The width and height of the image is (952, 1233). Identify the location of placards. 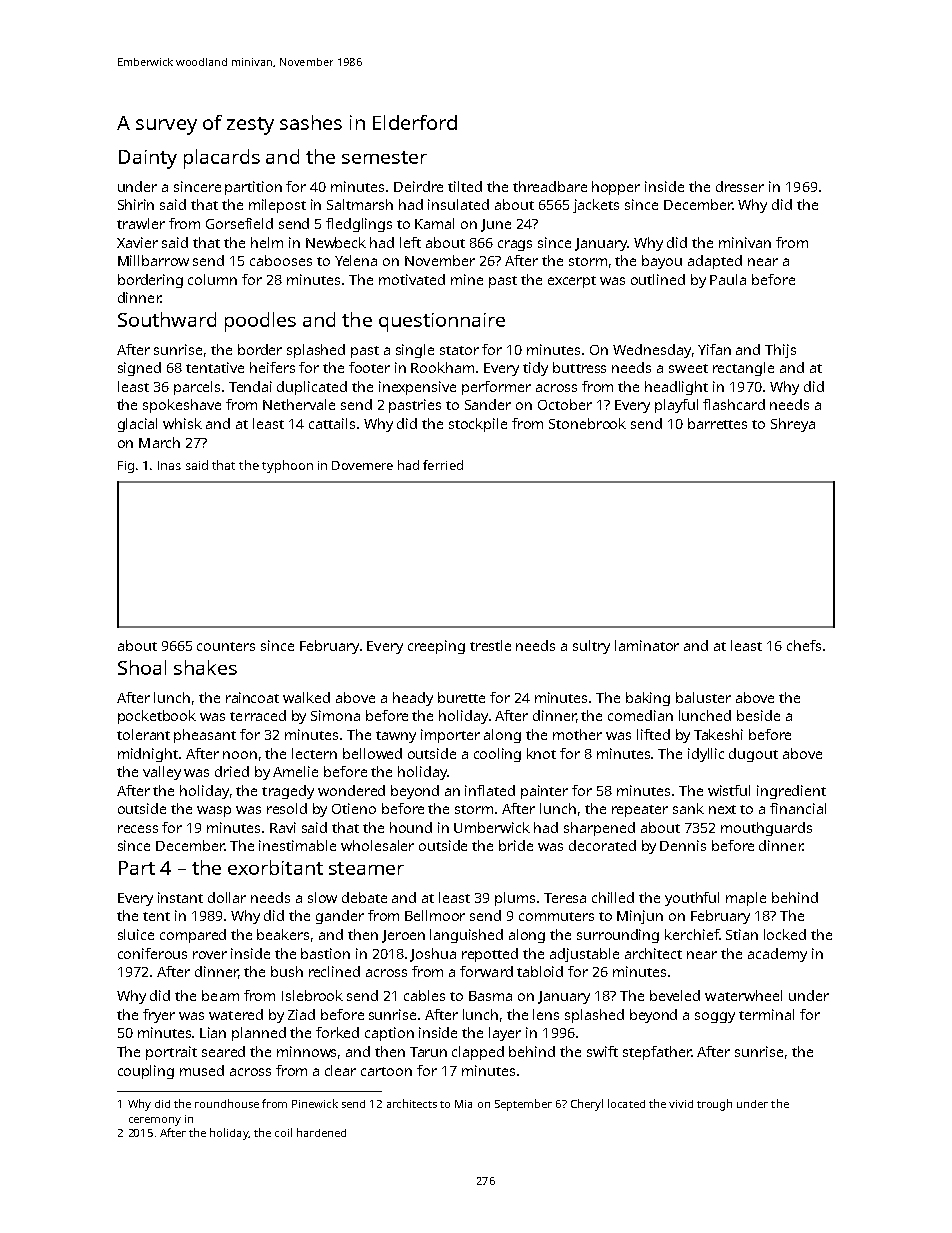
(222, 159).
